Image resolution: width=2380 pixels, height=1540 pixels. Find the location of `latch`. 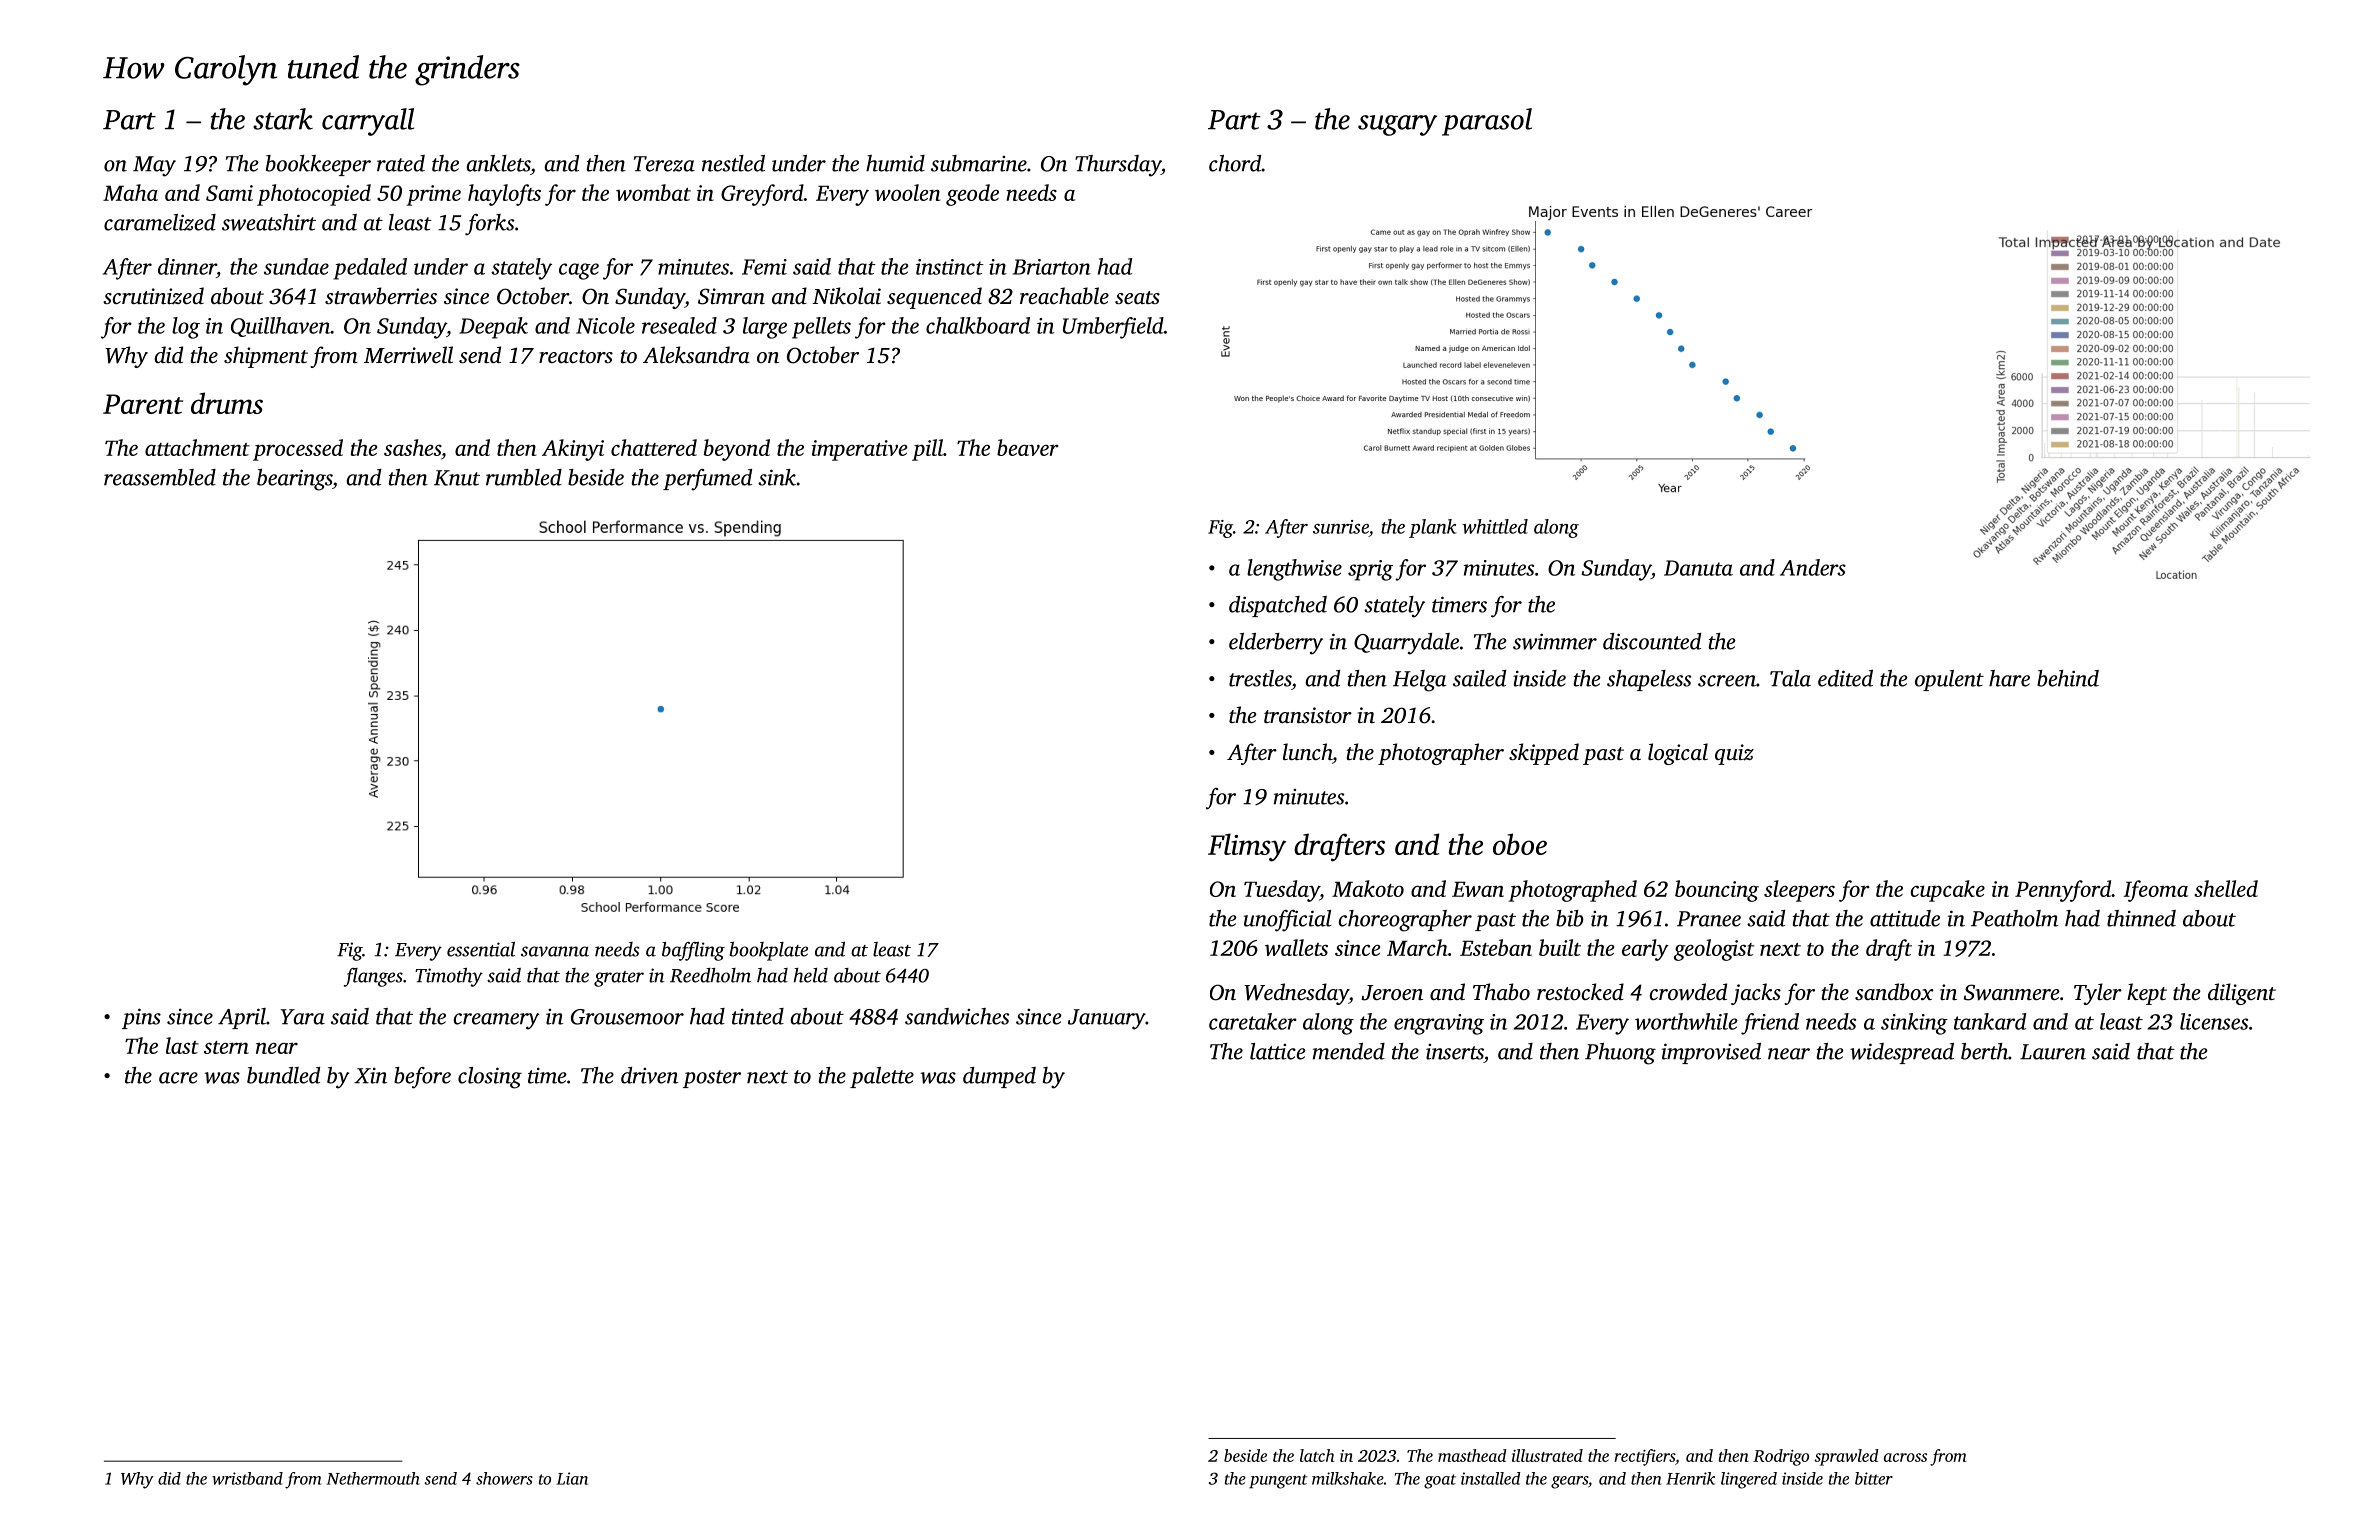

latch is located at coordinates (1317, 1455).
